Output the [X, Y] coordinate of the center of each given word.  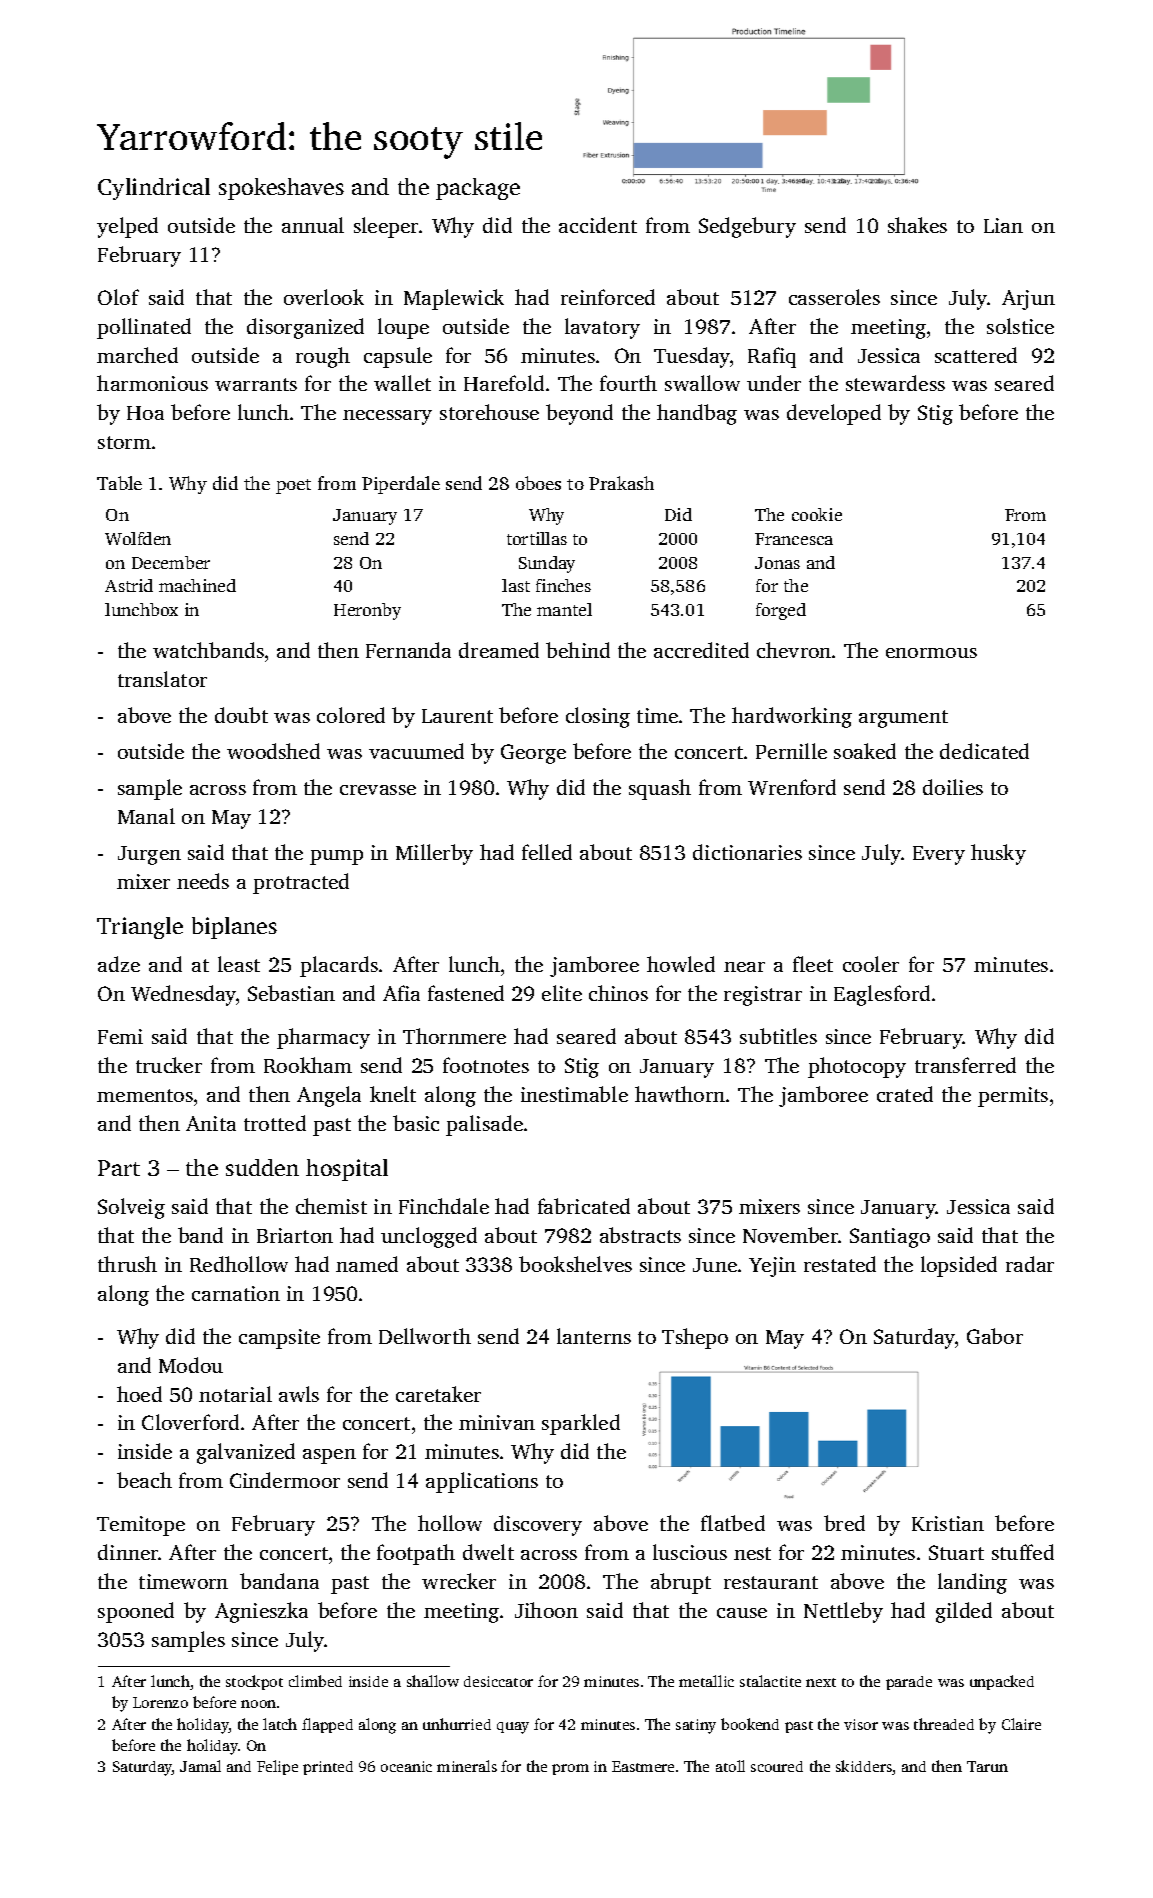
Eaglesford [882, 995]
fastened [466, 993]
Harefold [504, 383]
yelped [127, 227]
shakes [917, 225]
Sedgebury [747, 227]
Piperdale [401, 485]
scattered [976, 355]
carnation [236, 1293]
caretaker [438, 1394]
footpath [416, 1554]
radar [1030, 1264]
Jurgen [149, 855]
